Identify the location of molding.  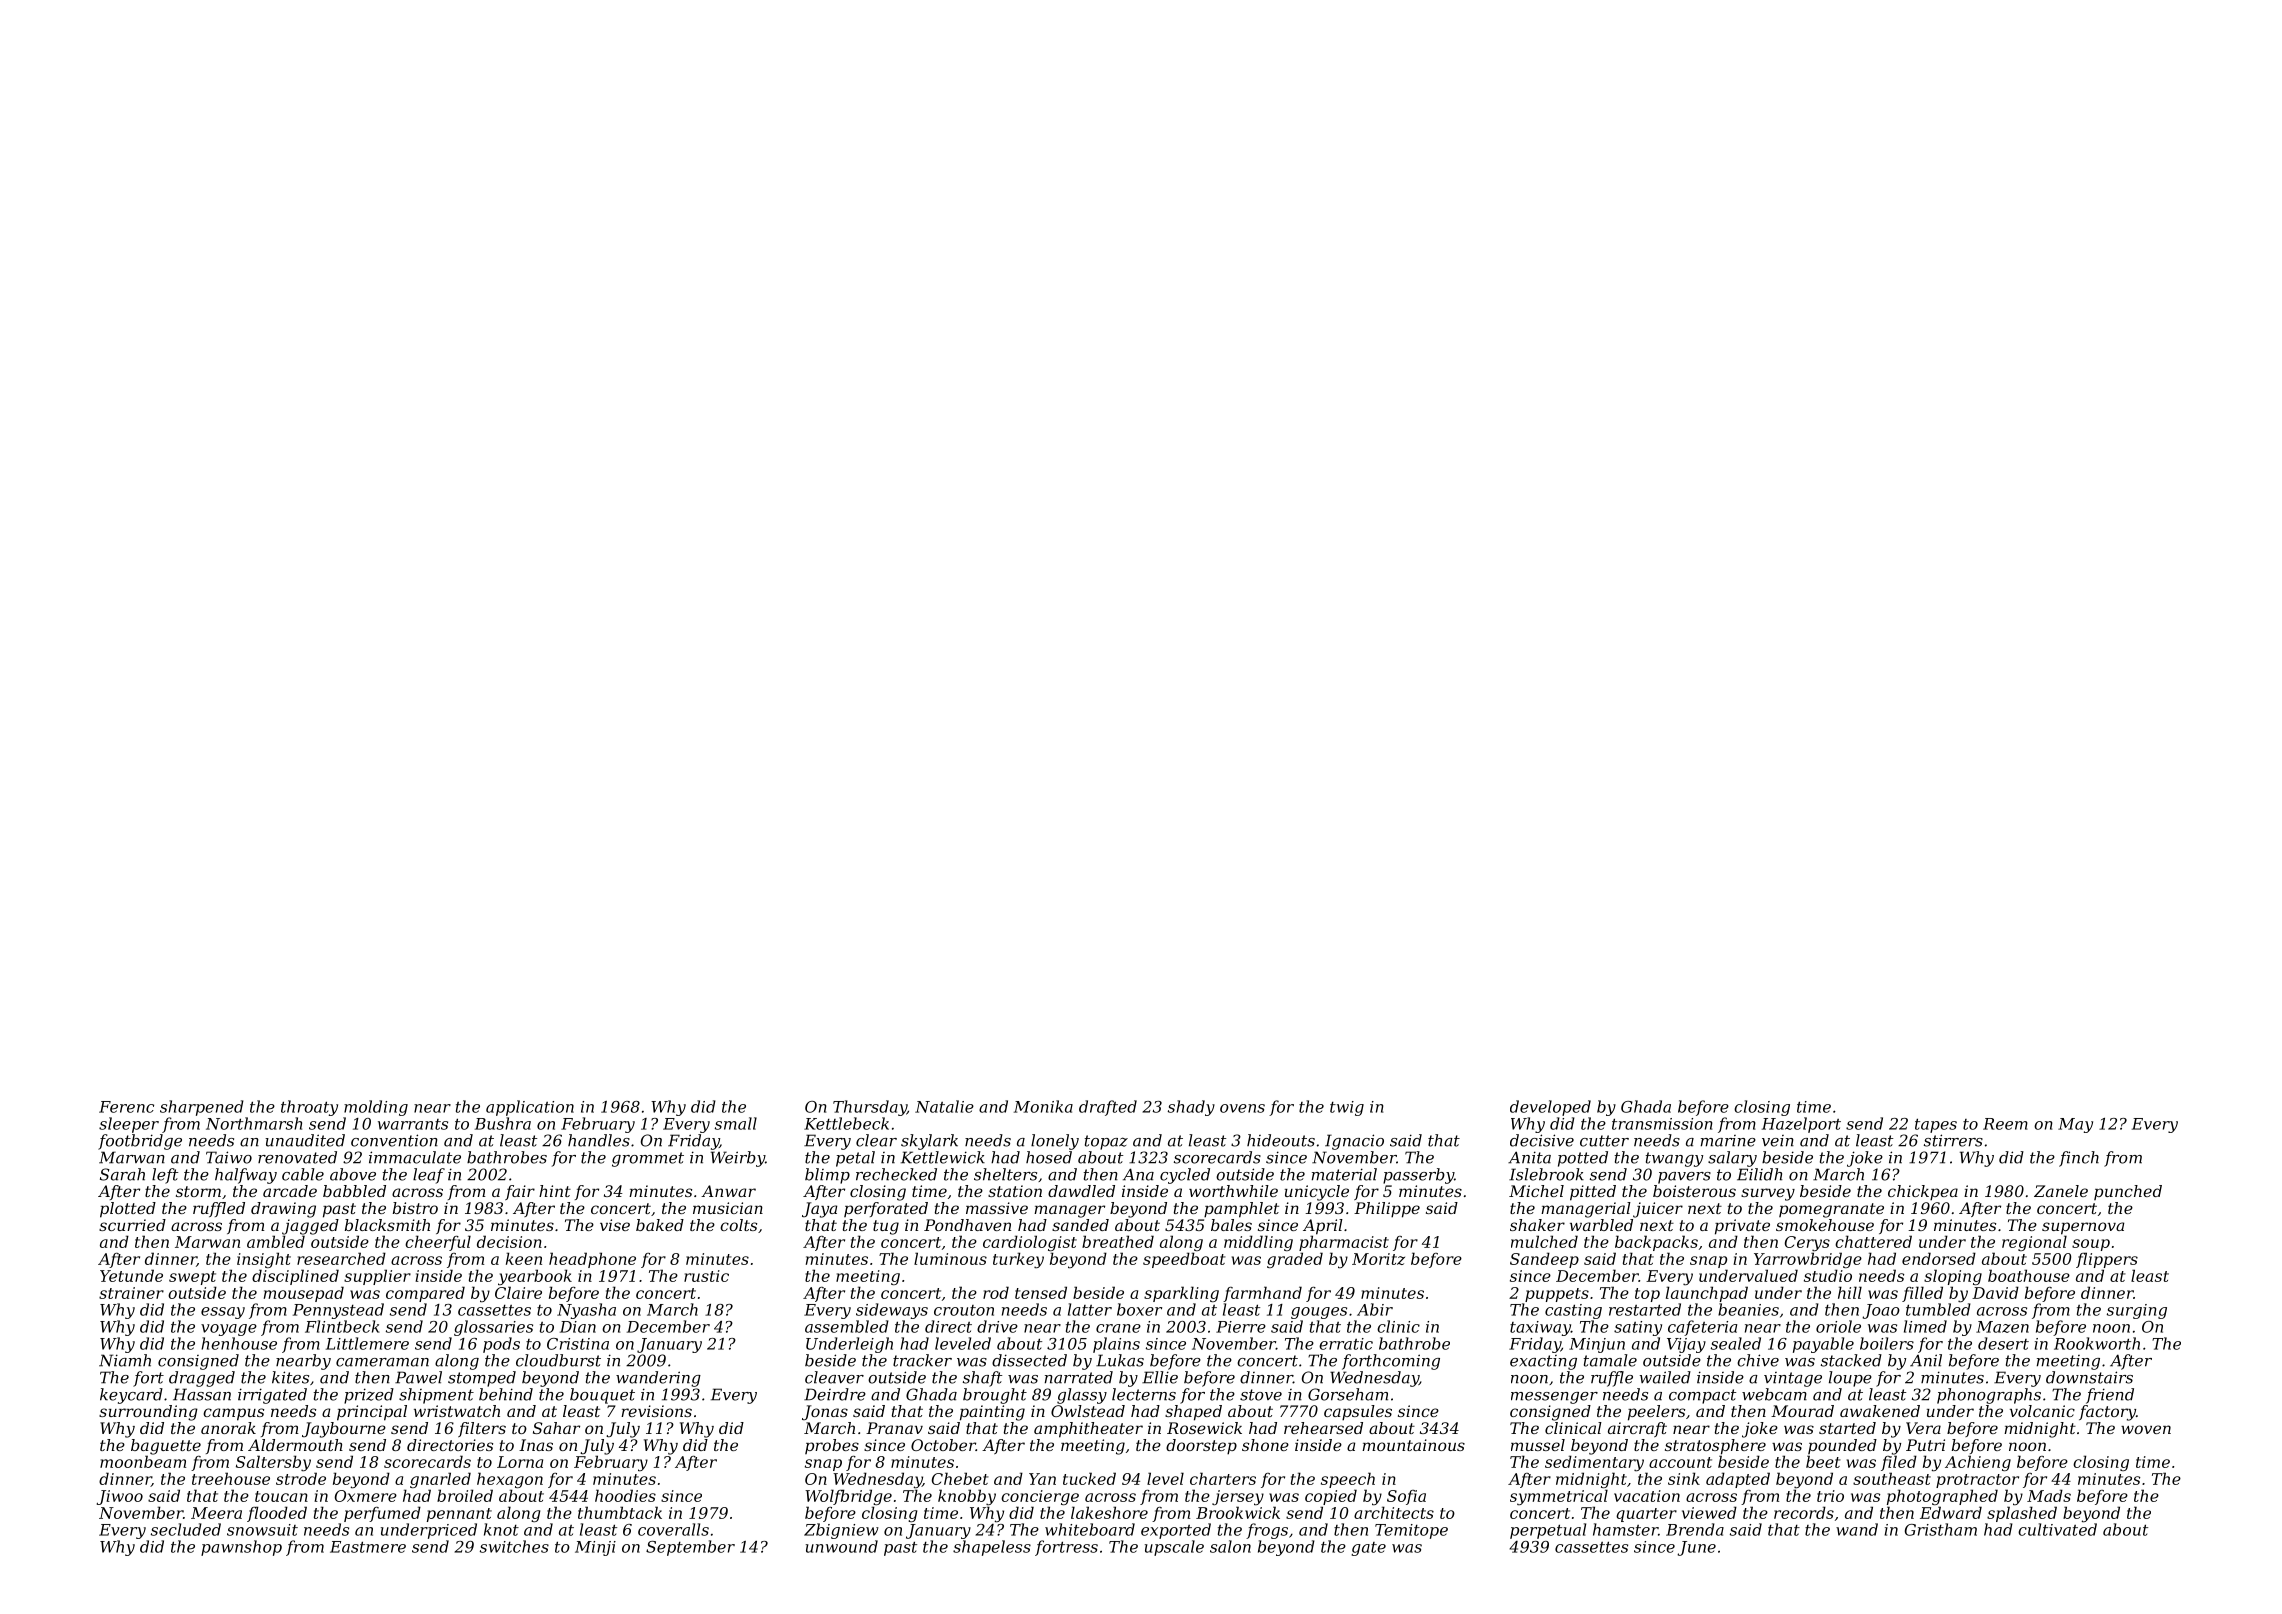
(376, 1108).
